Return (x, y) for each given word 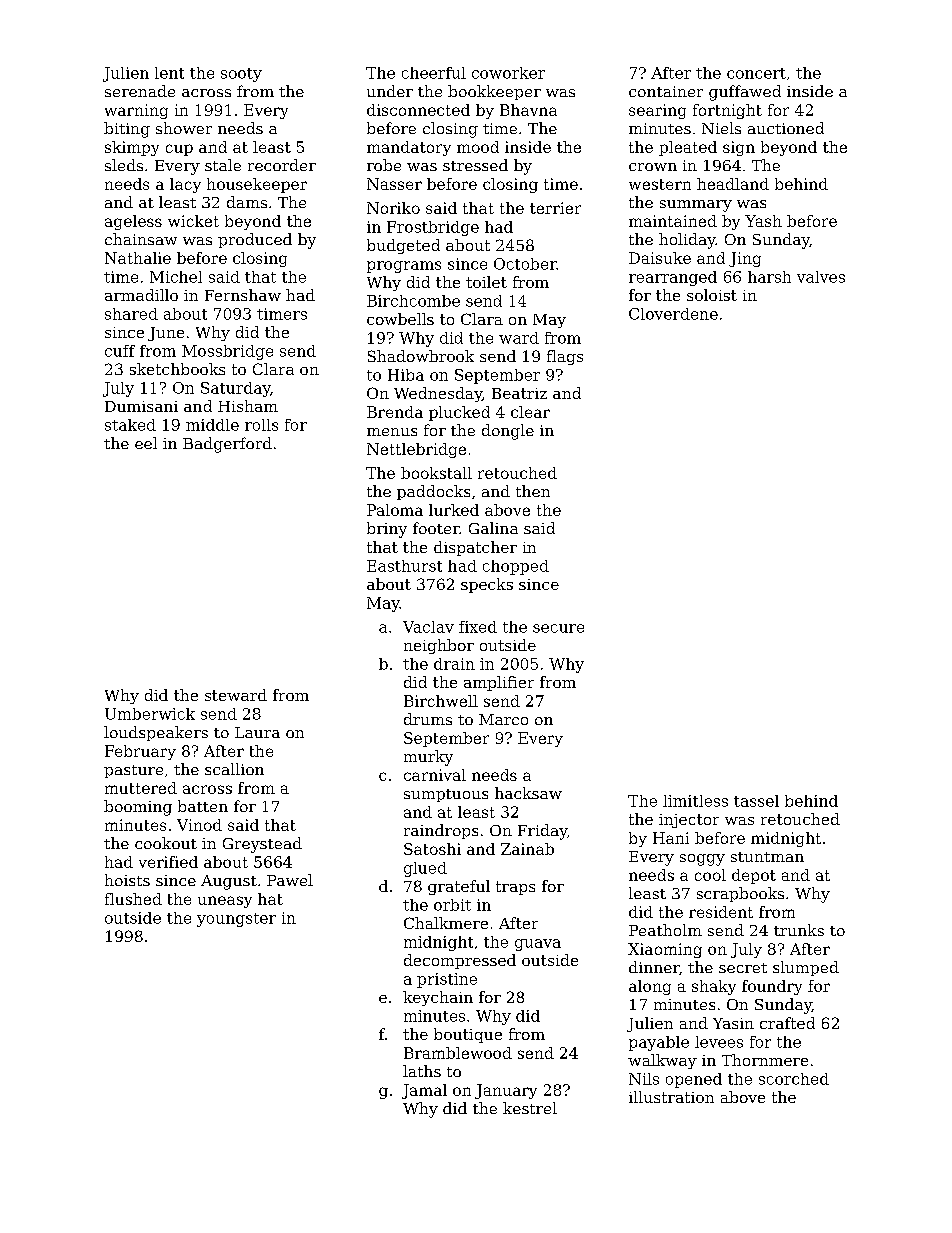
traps (515, 888)
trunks (799, 930)
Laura (257, 732)
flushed (133, 899)
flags (565, 357)
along (650, 987)
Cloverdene (673, 314)
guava (538, 945)
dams (247, 202)
